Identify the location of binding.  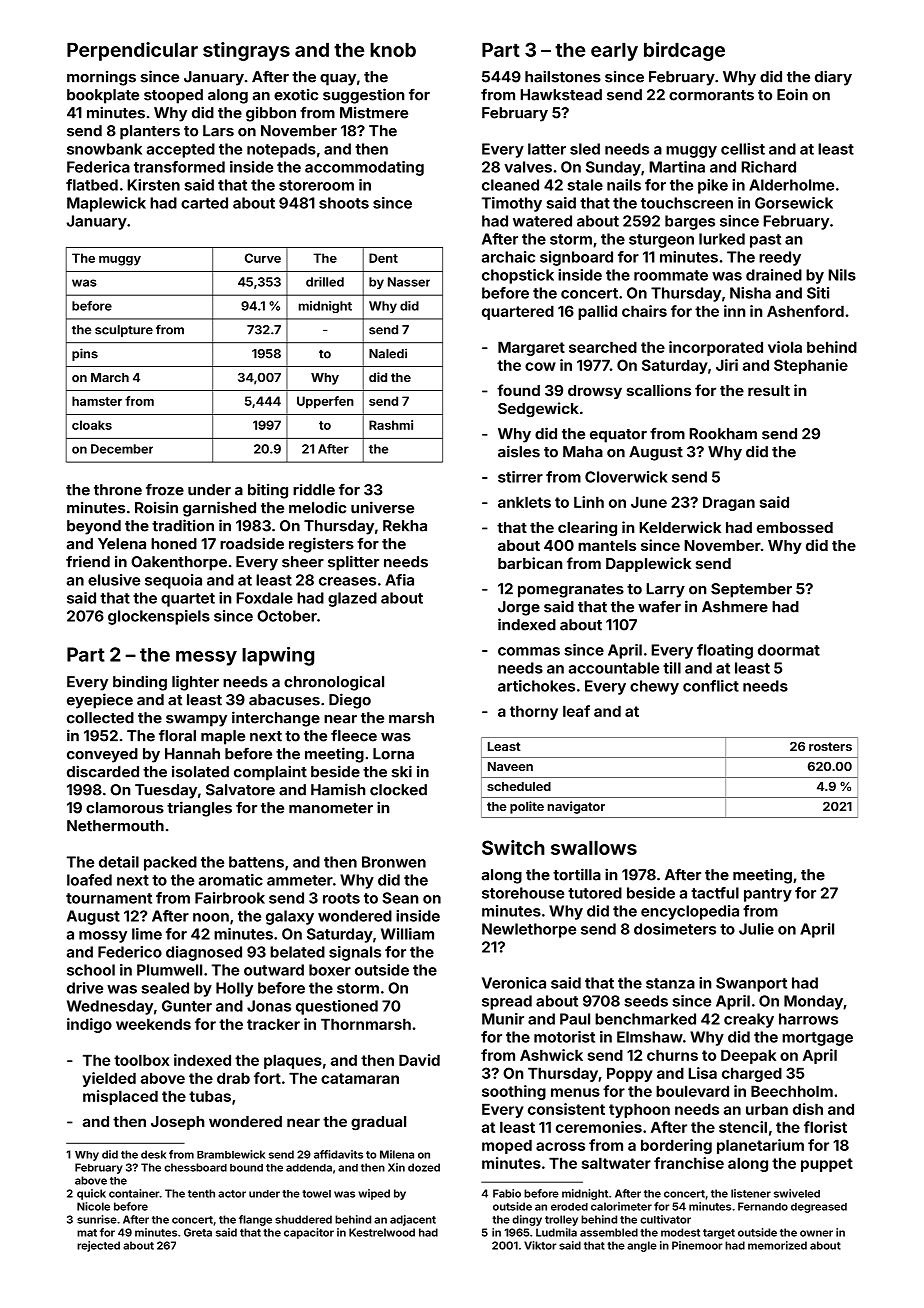
(140, 683).
